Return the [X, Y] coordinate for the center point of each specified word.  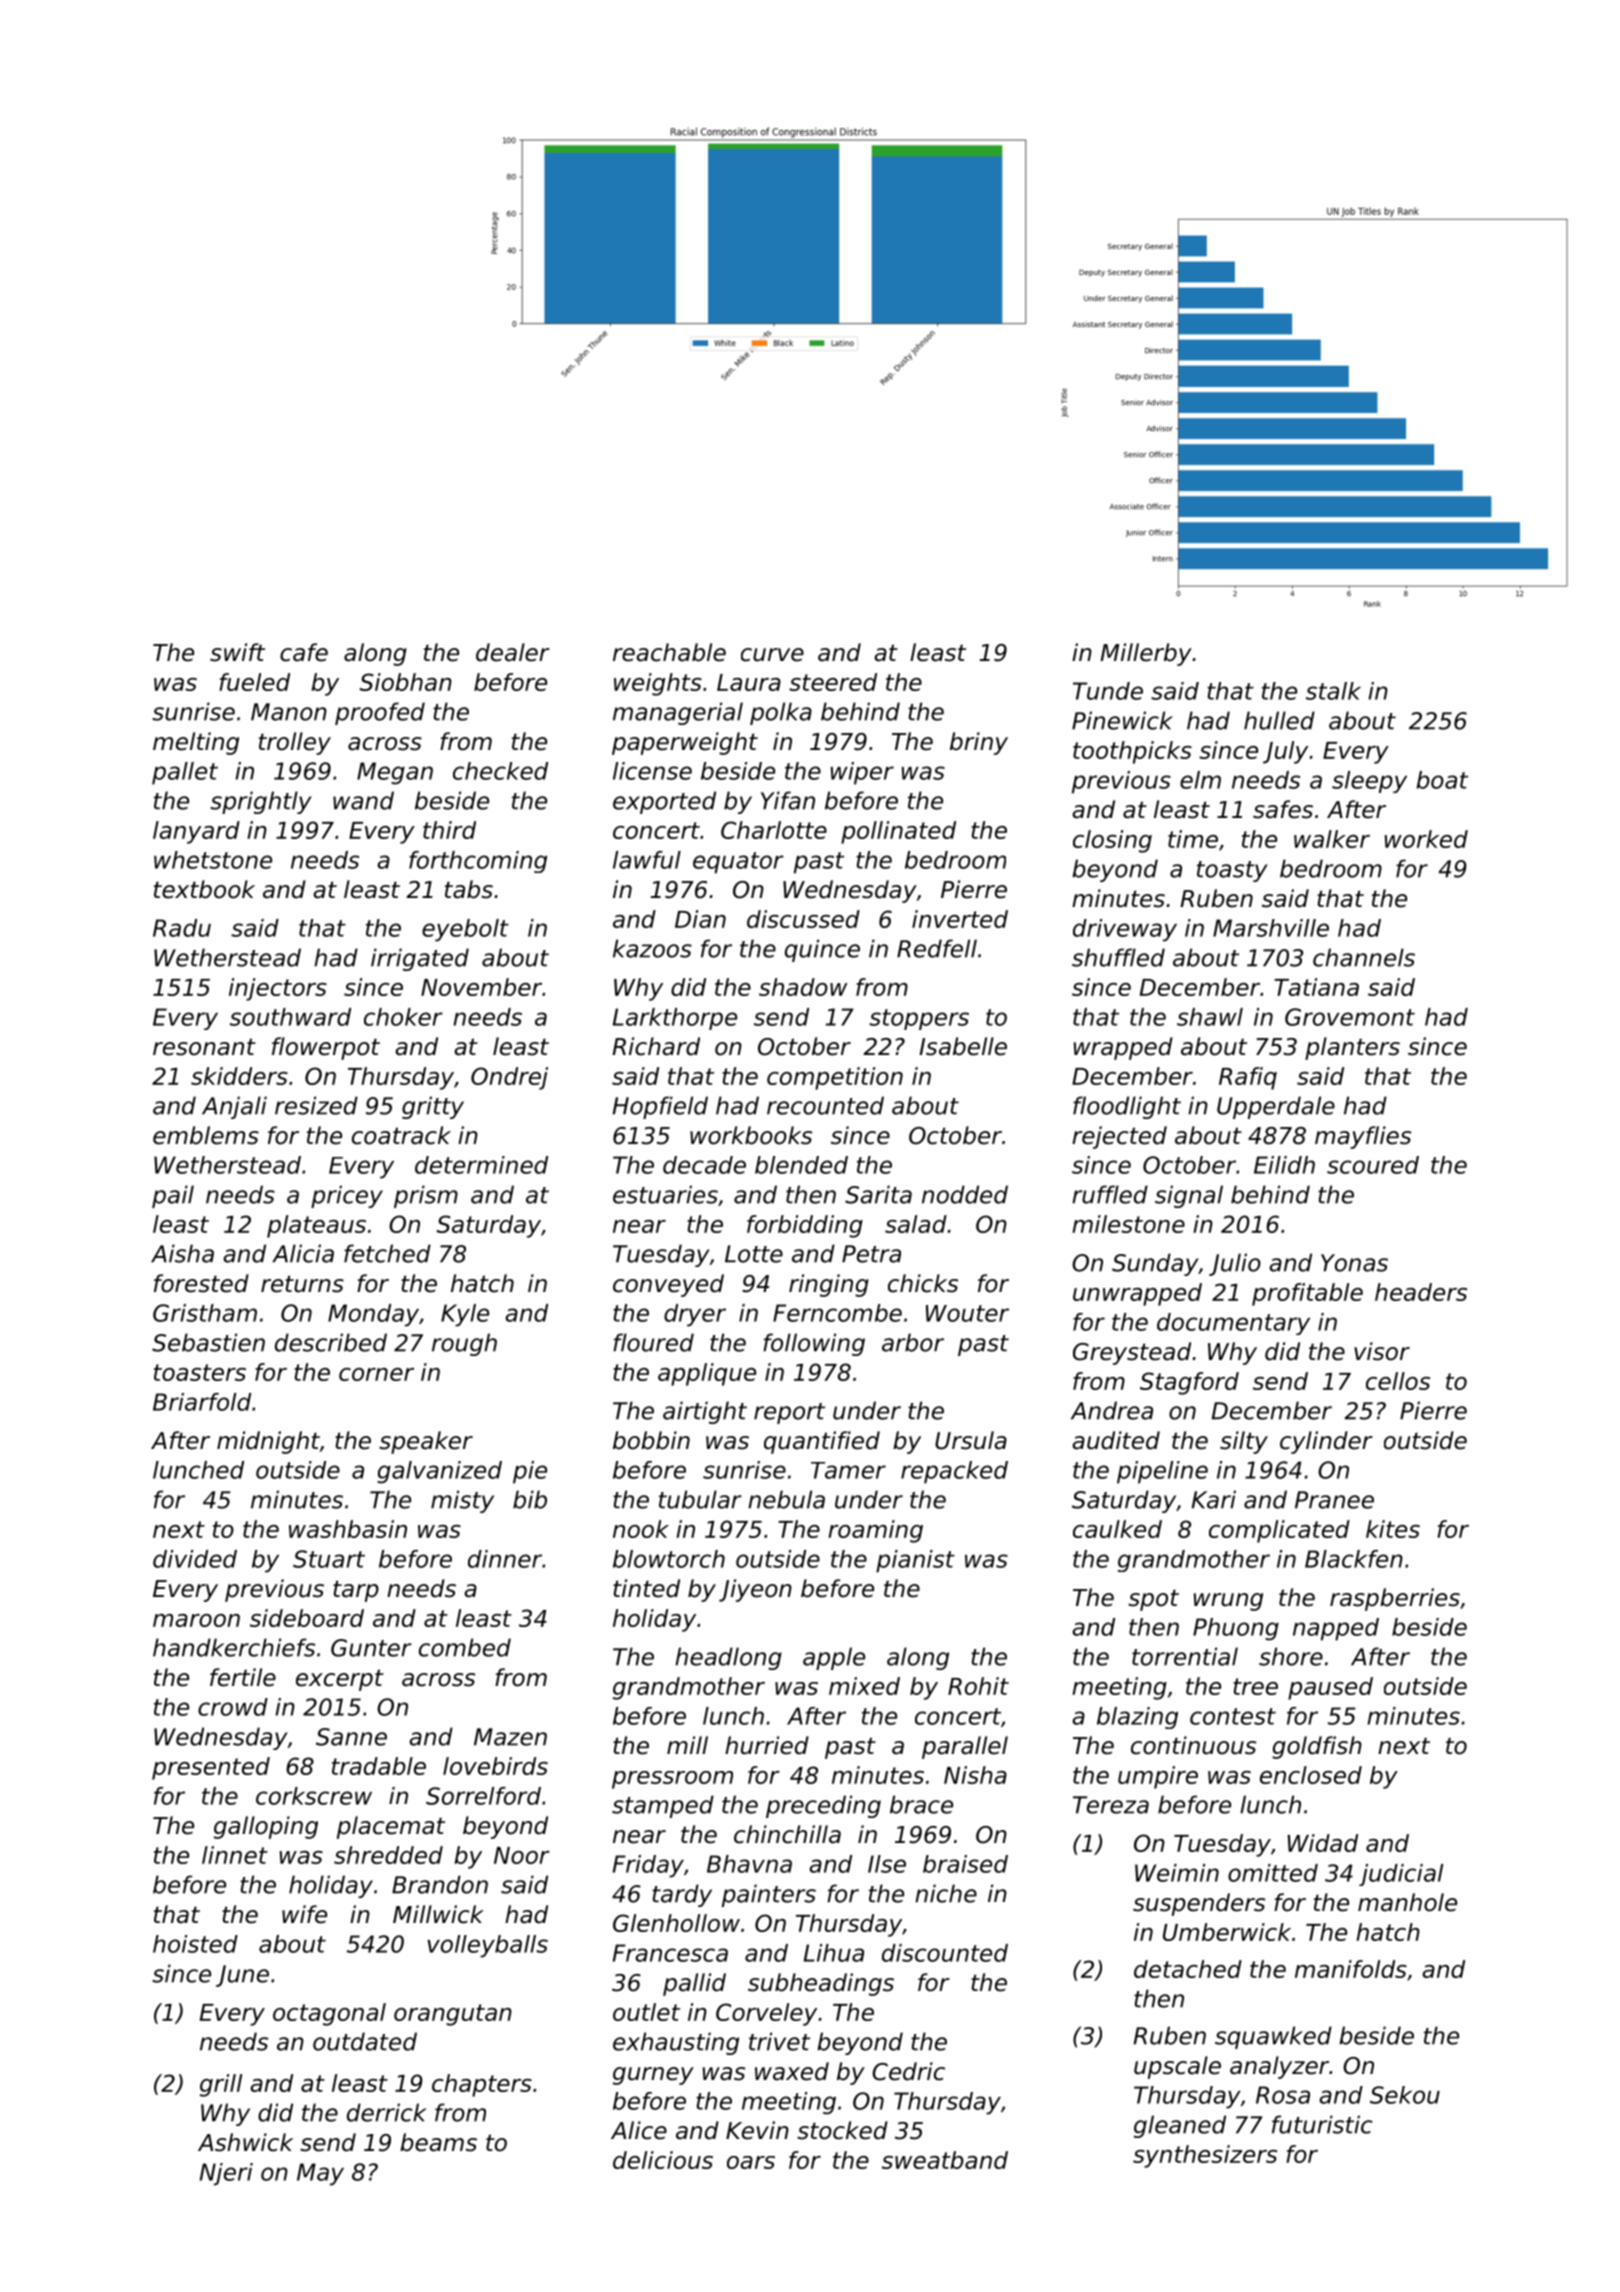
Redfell [937, 948]
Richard [656, 1046]
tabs [469, 889]
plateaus [316, 1226]
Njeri [226, 2174]
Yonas [1354, 1263]
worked [1426, 839]
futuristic [1322, 2124]
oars [751, 2162]
